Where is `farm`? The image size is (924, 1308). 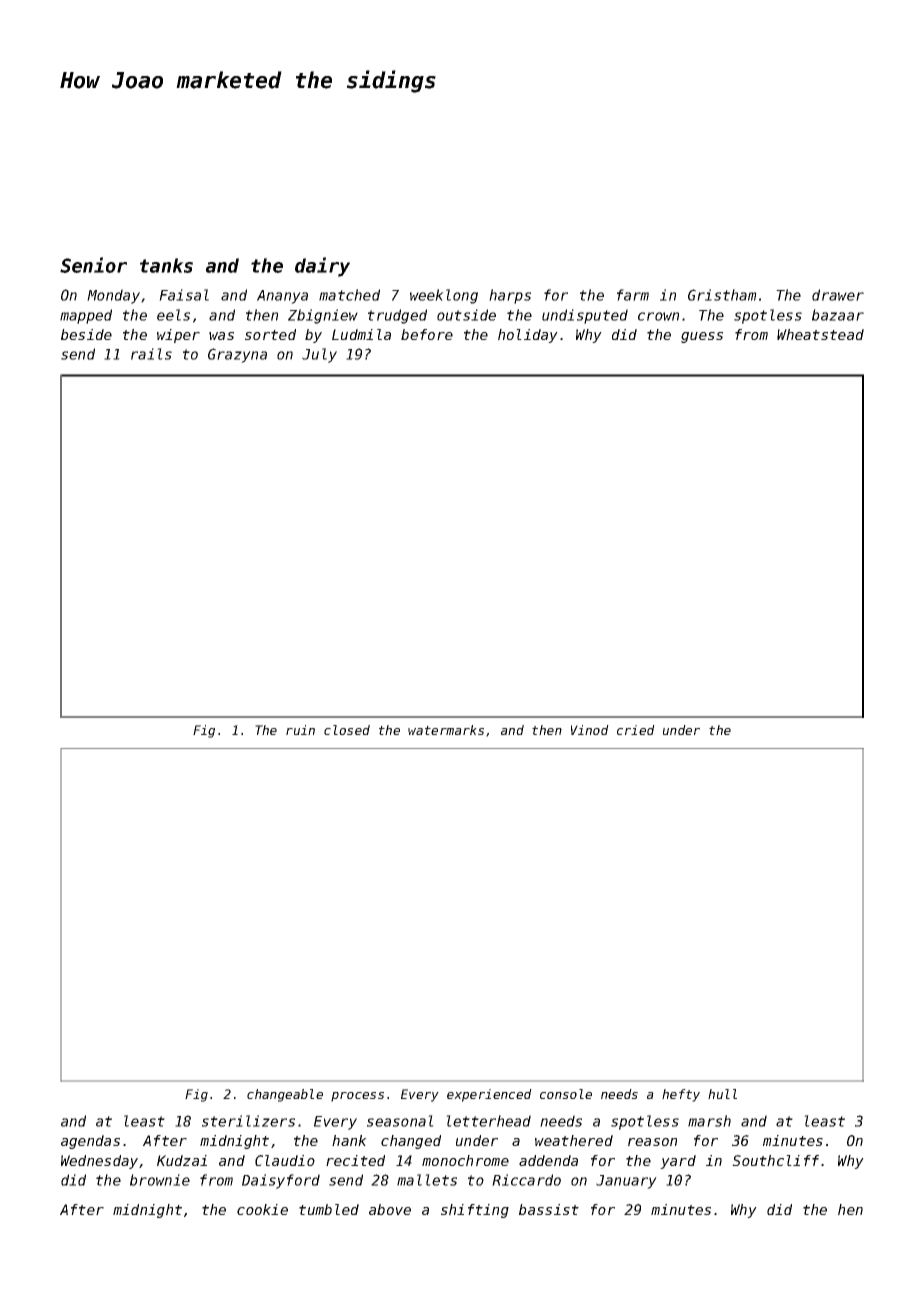
farm is located at coordinates (633, 295).
